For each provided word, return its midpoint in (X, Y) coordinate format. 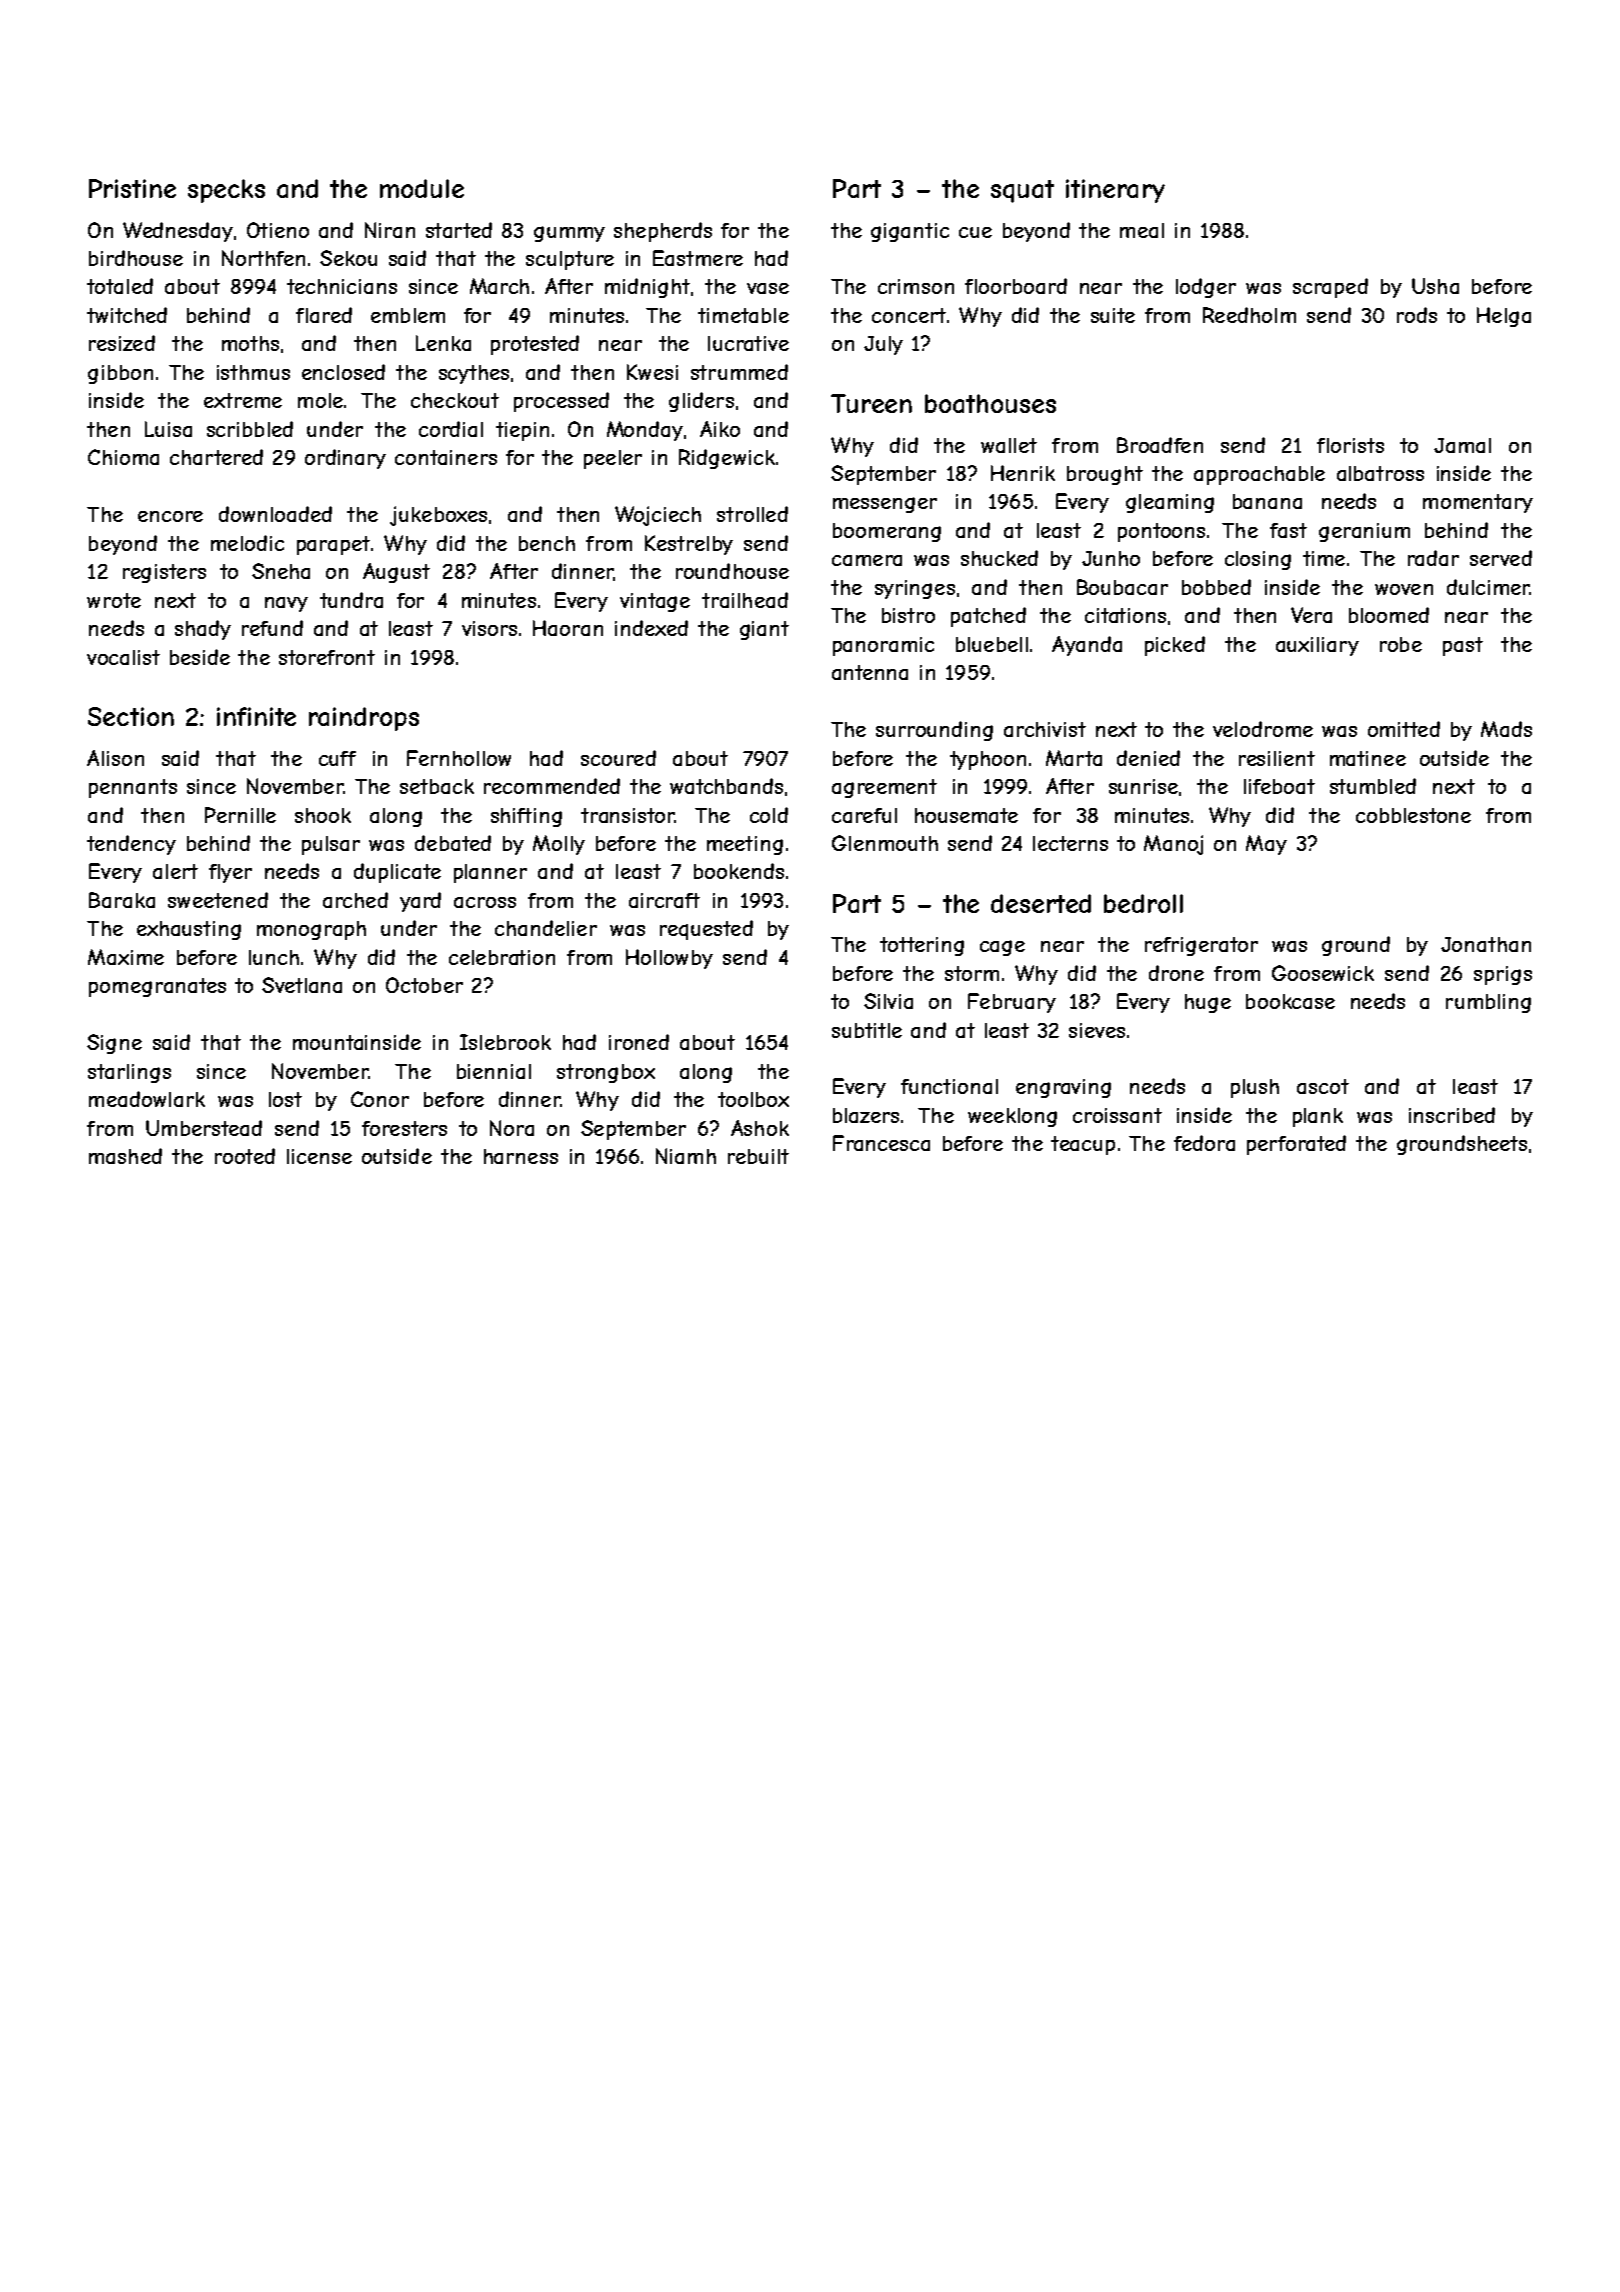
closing (1258, 560)
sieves (1097, 1030)
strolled (752, 514)
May (1266, 845)
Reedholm (1249, 315)
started (459, 230)
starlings (129, 1073)
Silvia (888, 1001)
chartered (216, 457)
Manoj (1173, 845)
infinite (256, 716)
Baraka (122, 900)
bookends (739, 871)
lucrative (748, 343)
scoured (618, 758)
